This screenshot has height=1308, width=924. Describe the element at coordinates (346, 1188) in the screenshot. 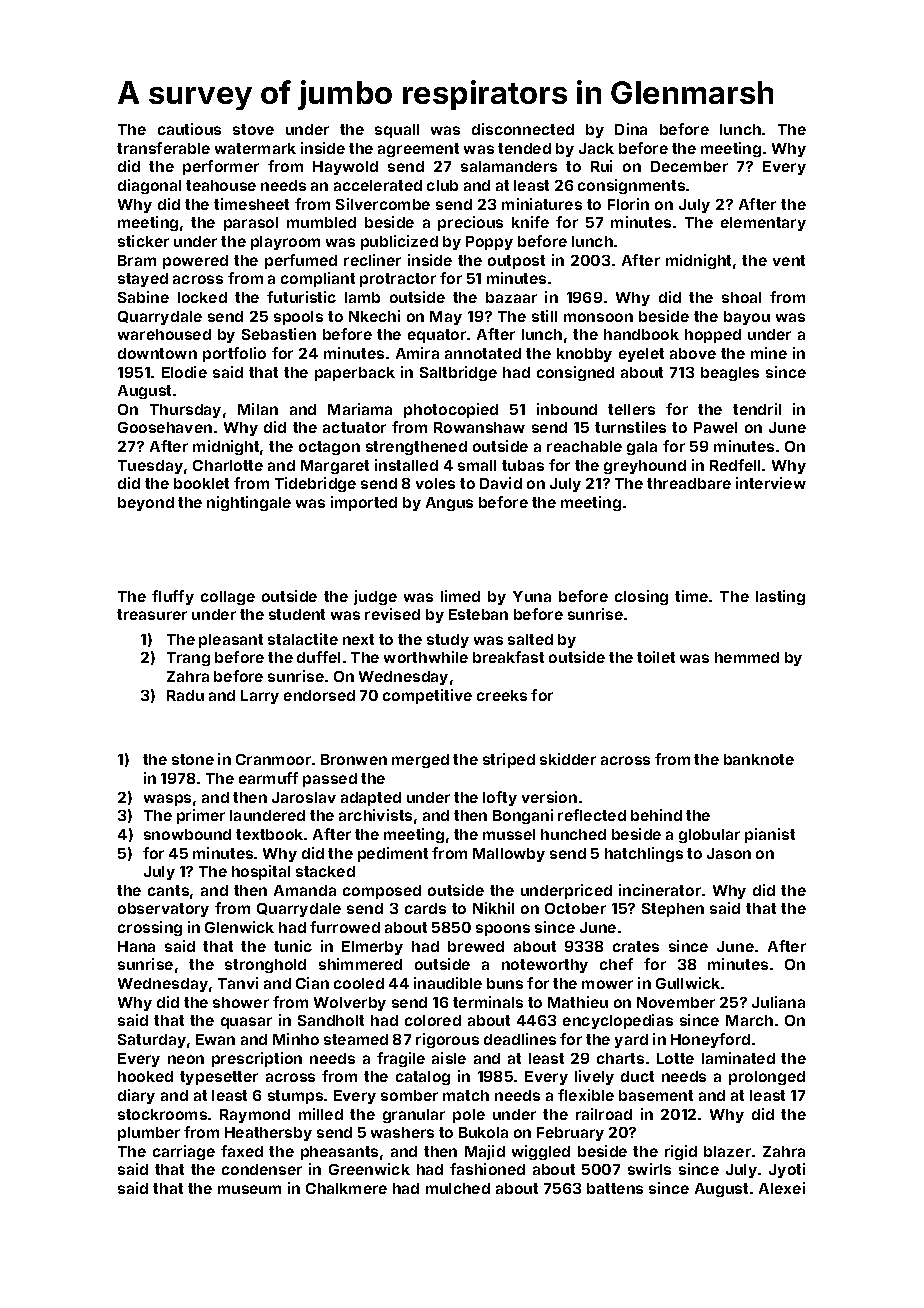

I see `Chalkmere` at that location.
